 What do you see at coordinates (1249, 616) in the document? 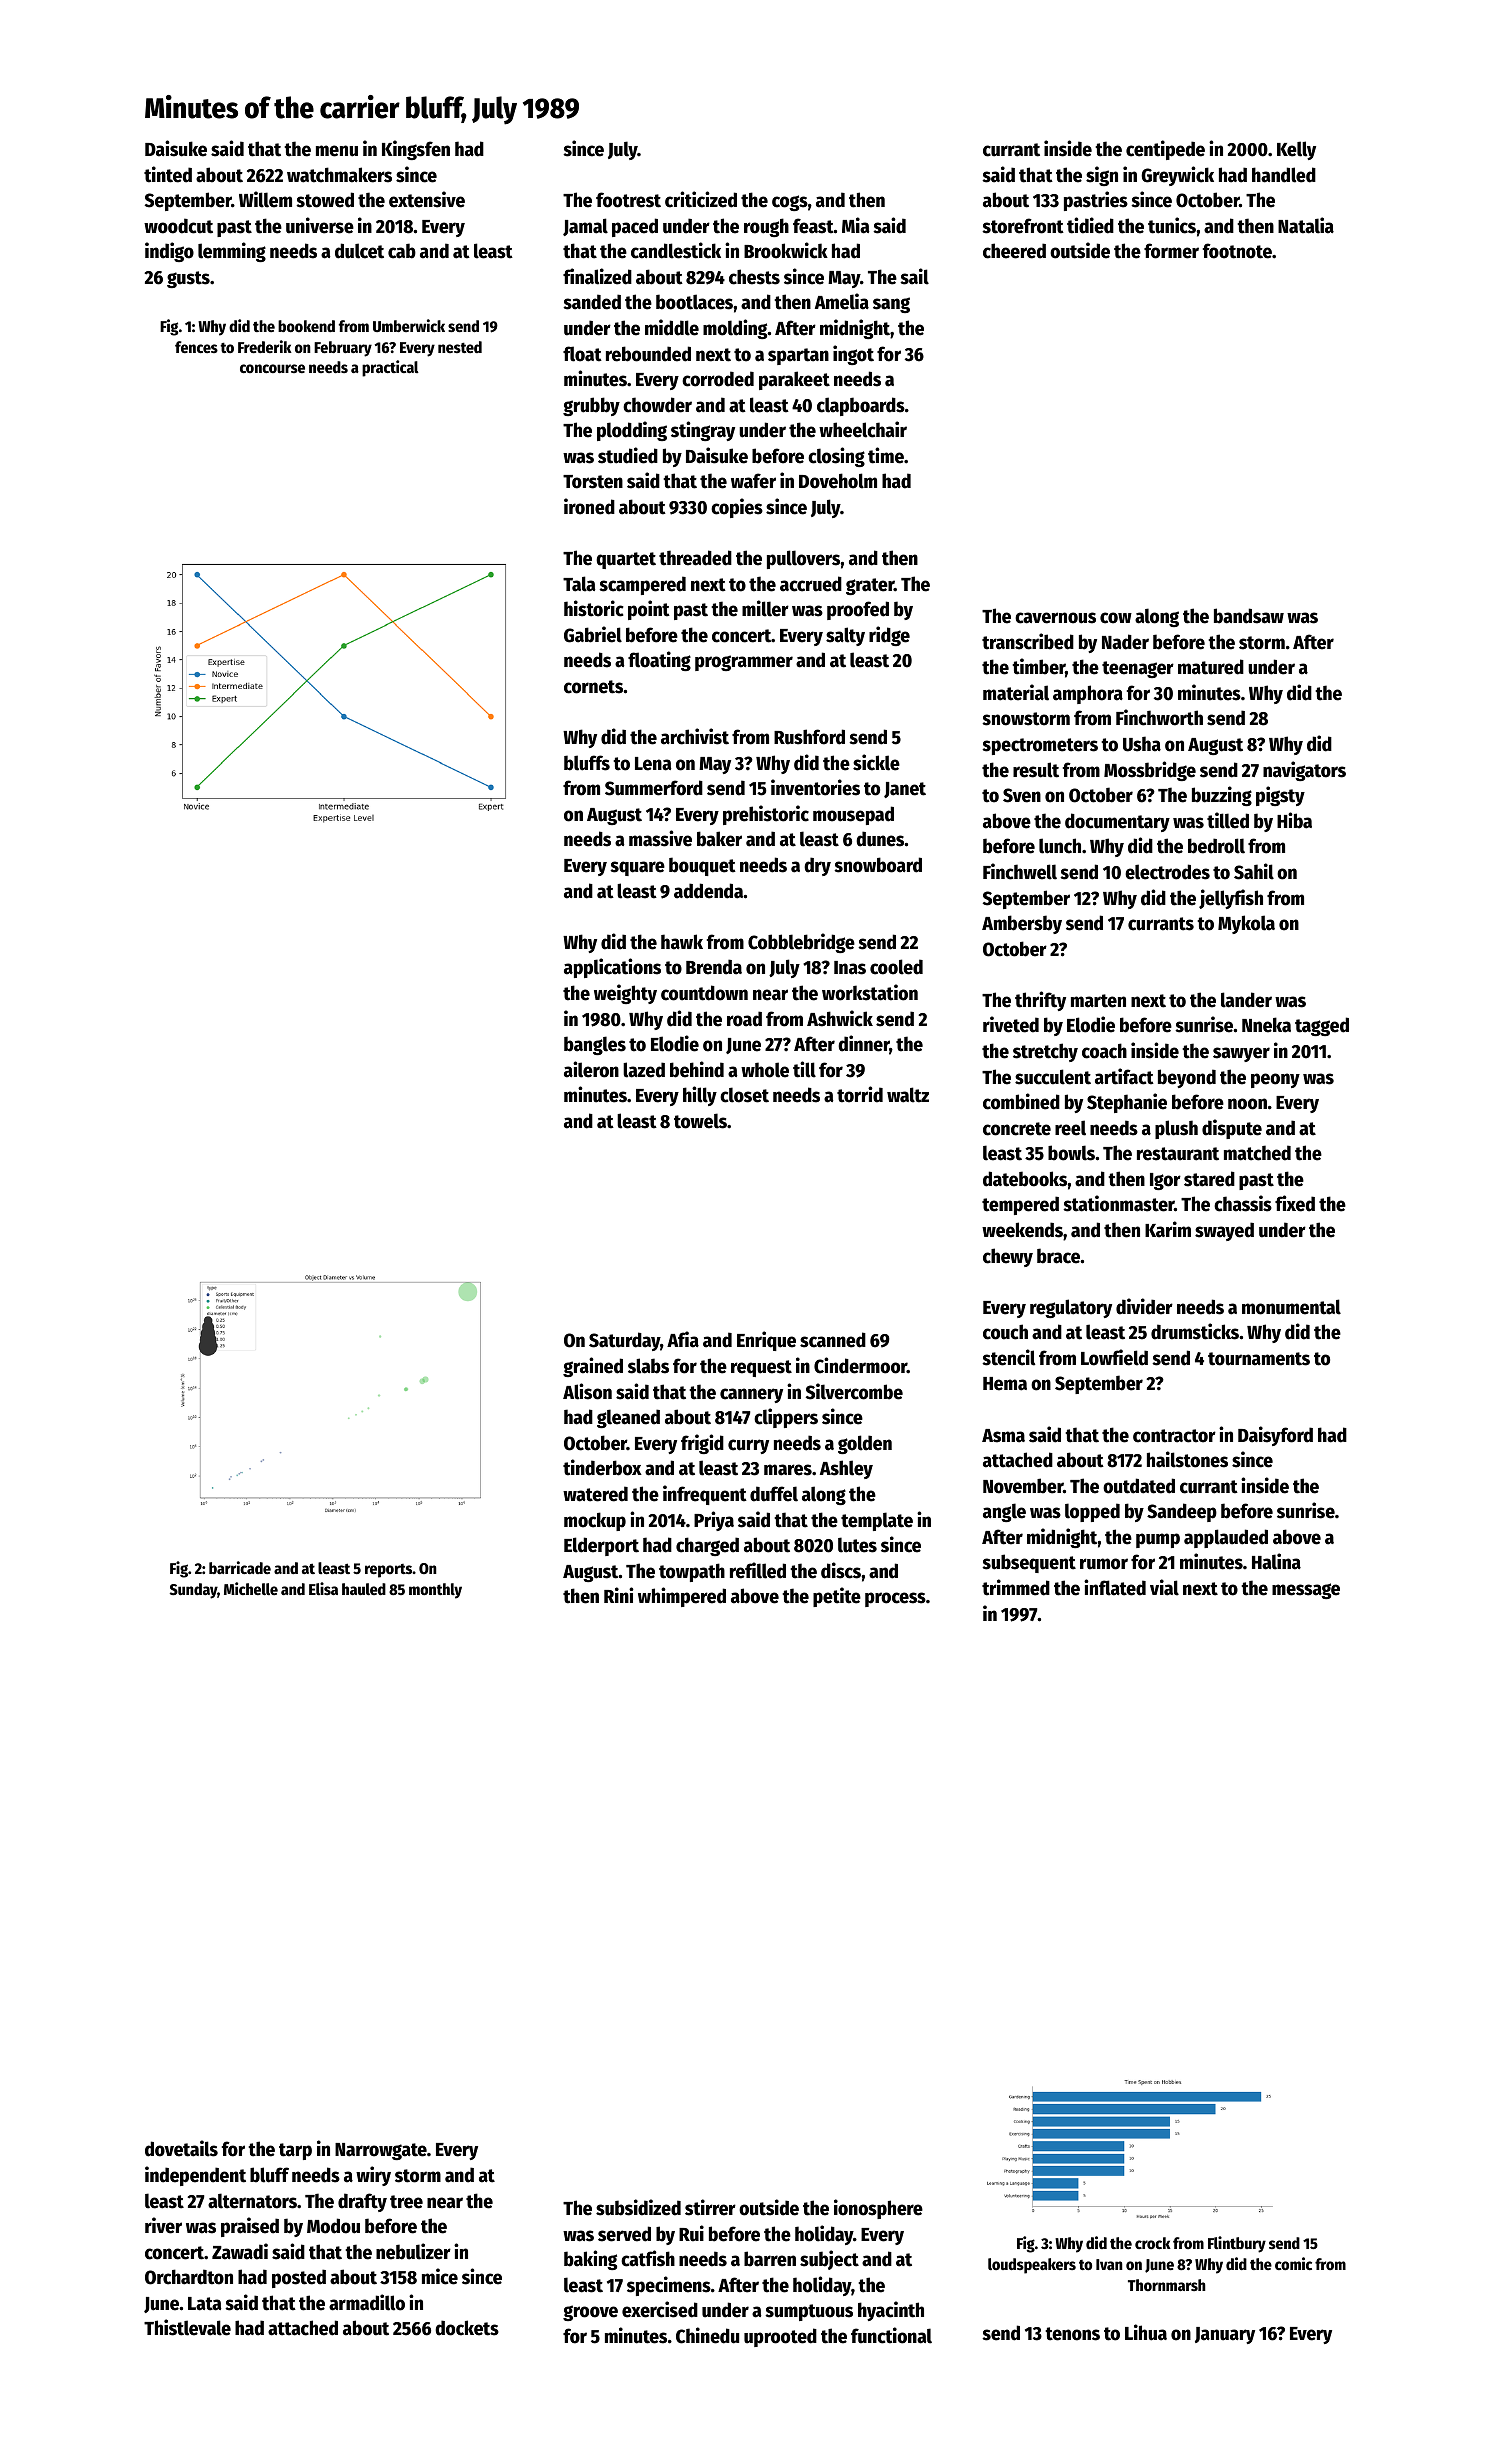
I see `bandsaw` at bounding box center [1249, 616].
